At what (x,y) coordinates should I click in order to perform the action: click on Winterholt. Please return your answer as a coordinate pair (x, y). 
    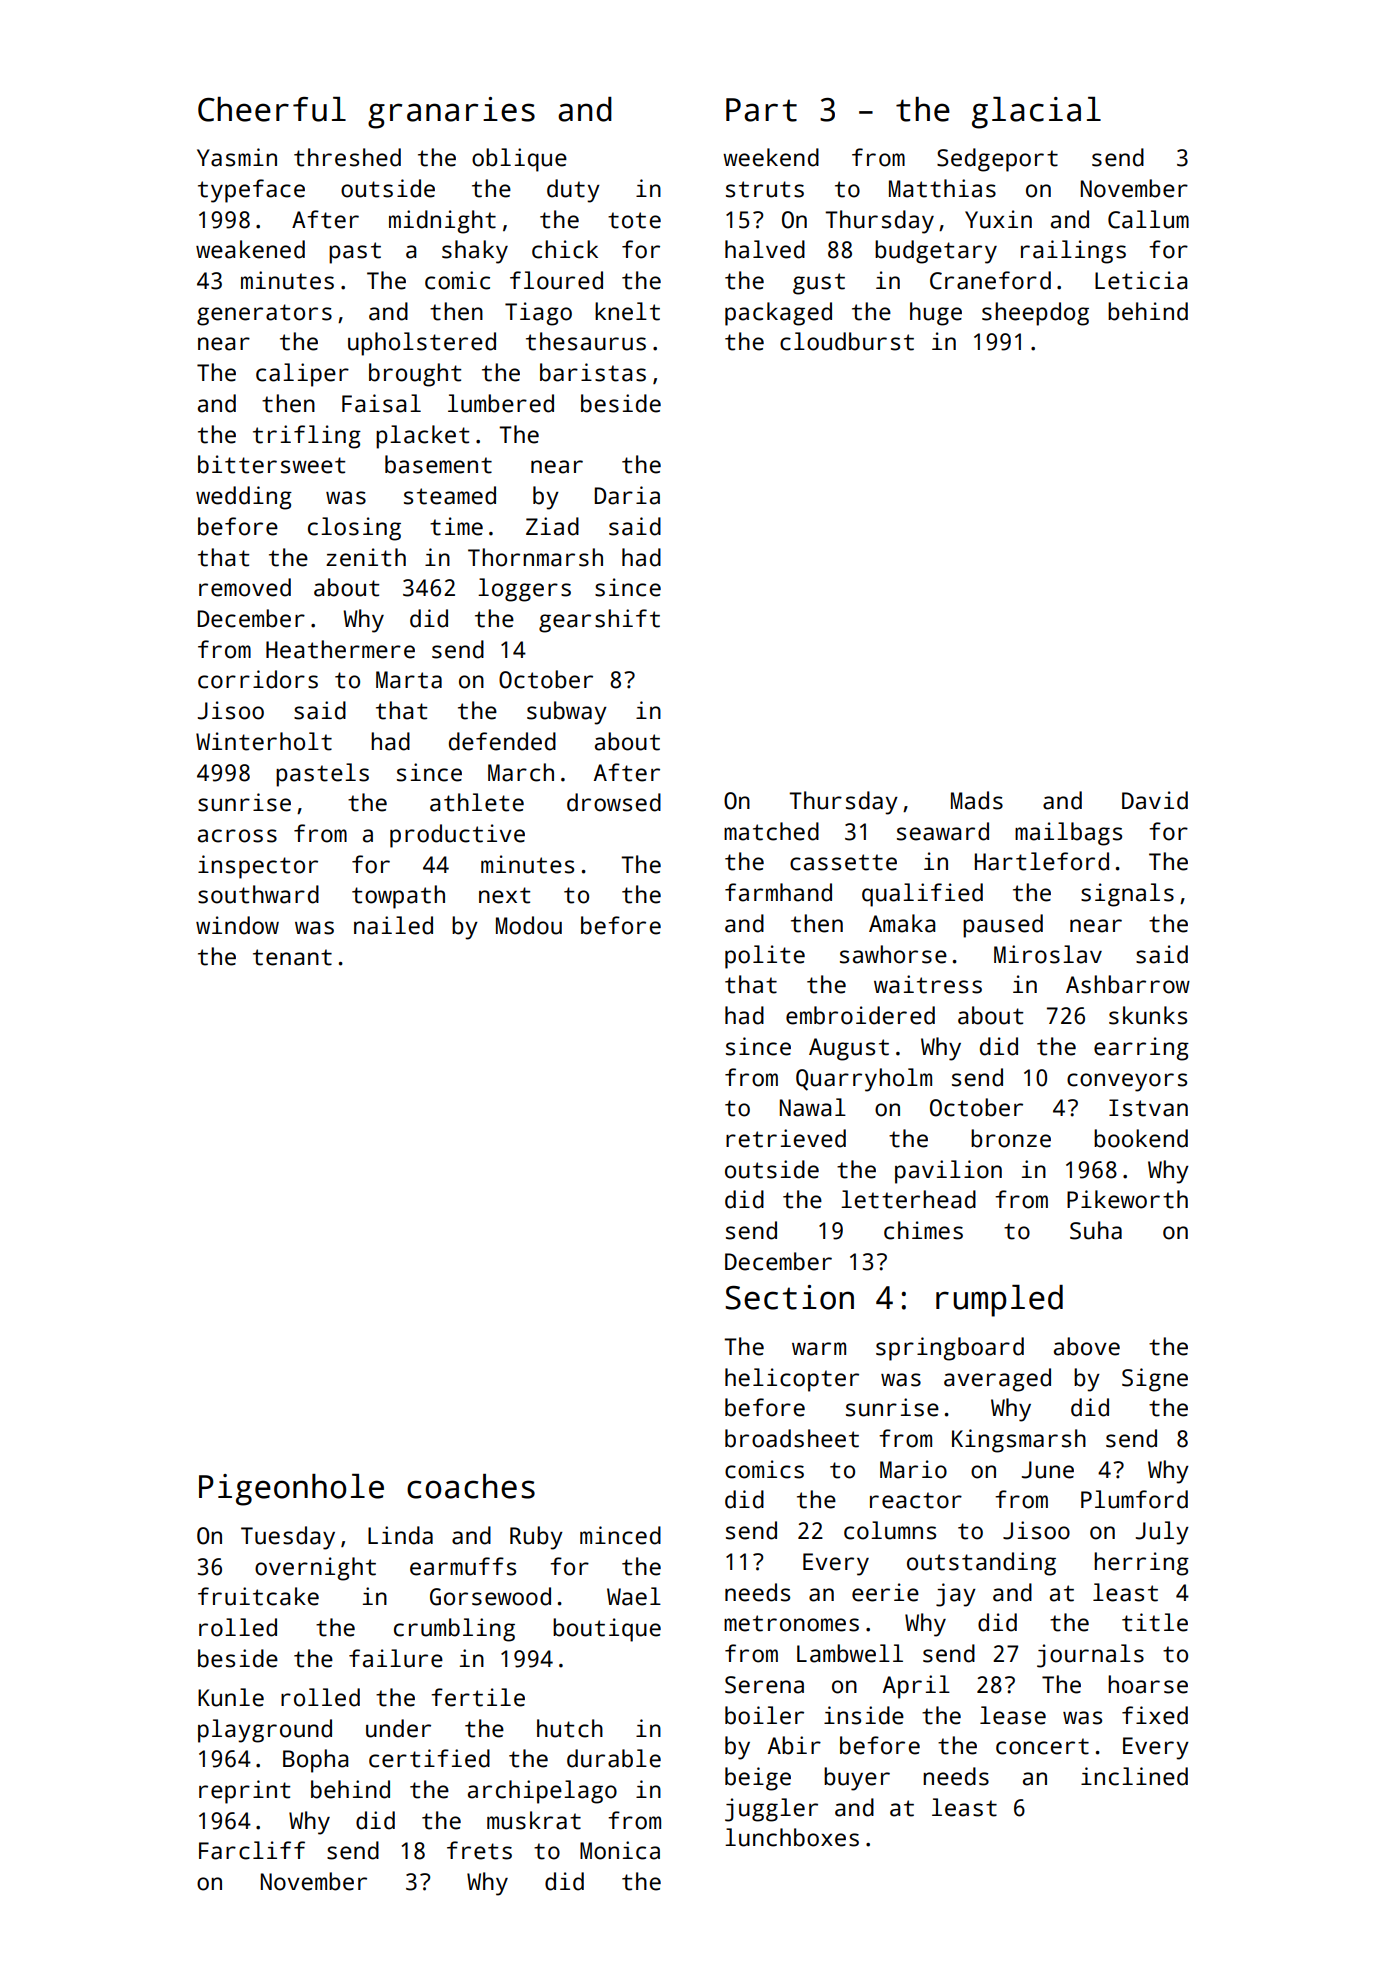
    Looking at the image, I should click on (264, 741).
